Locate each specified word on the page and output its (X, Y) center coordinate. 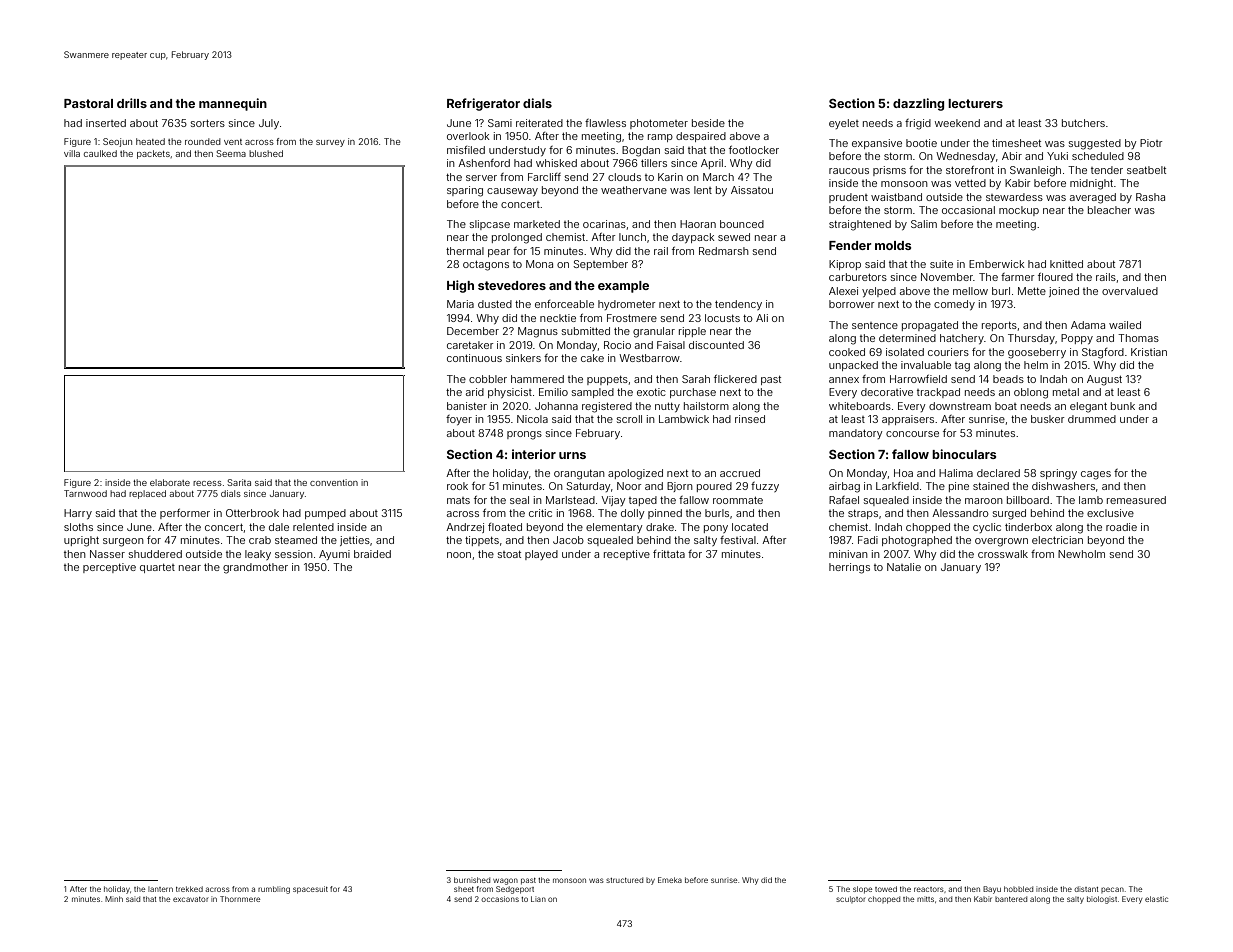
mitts (925, 899)
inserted (106, 123)
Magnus (538, 332)
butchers (1083, 123)
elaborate (170, 482)
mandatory (855, 434)
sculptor (851, 899)
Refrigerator (483, 104)
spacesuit (310, 890)
